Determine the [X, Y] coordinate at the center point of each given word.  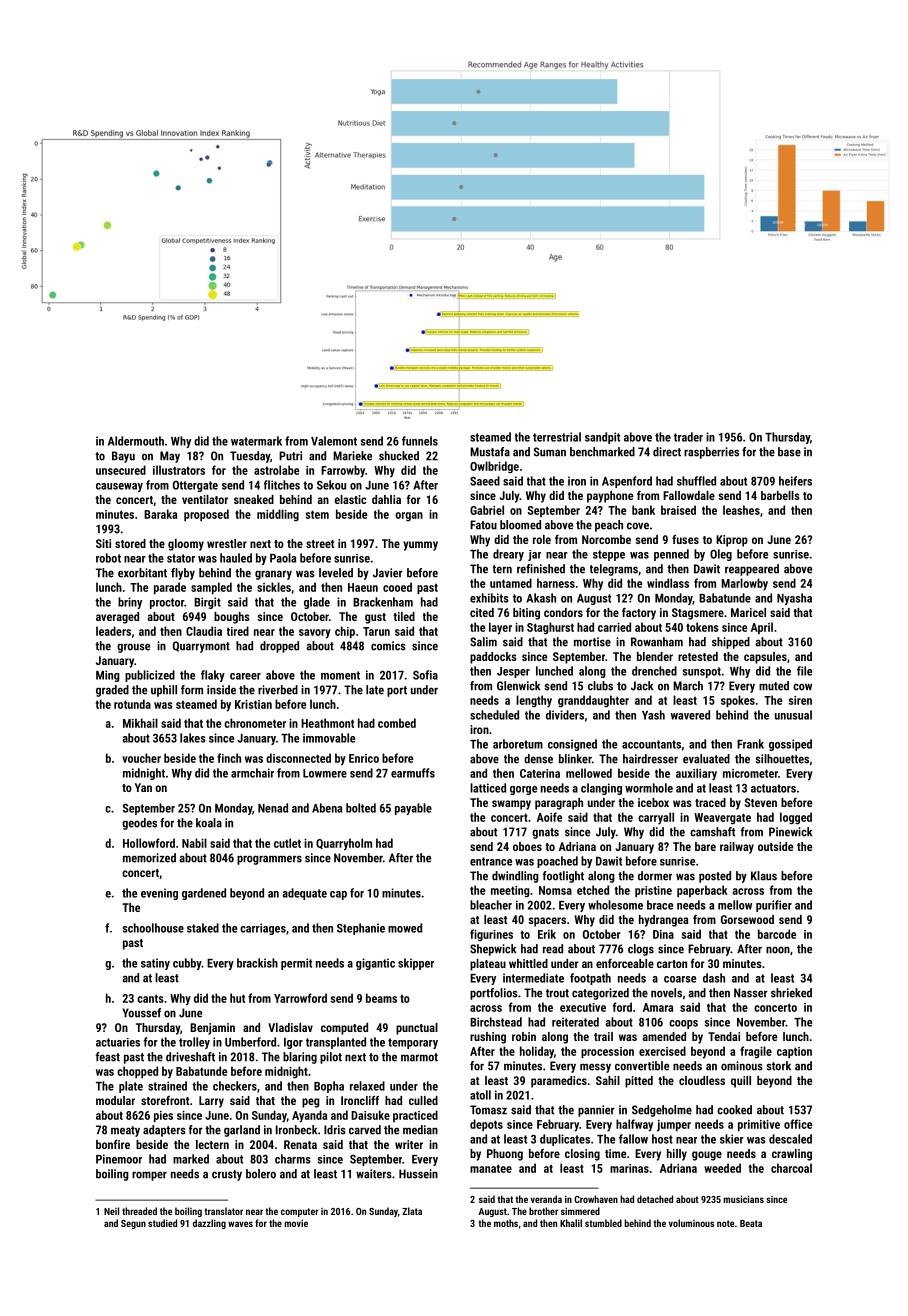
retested [698, 656]
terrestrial [557, 437]
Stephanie [361, 929]
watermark [256, 441]
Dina [663, 934]
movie [296, 1223]
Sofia [425, 675]
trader [688, 437]
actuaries [118, 1042]
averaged [117, 618]
